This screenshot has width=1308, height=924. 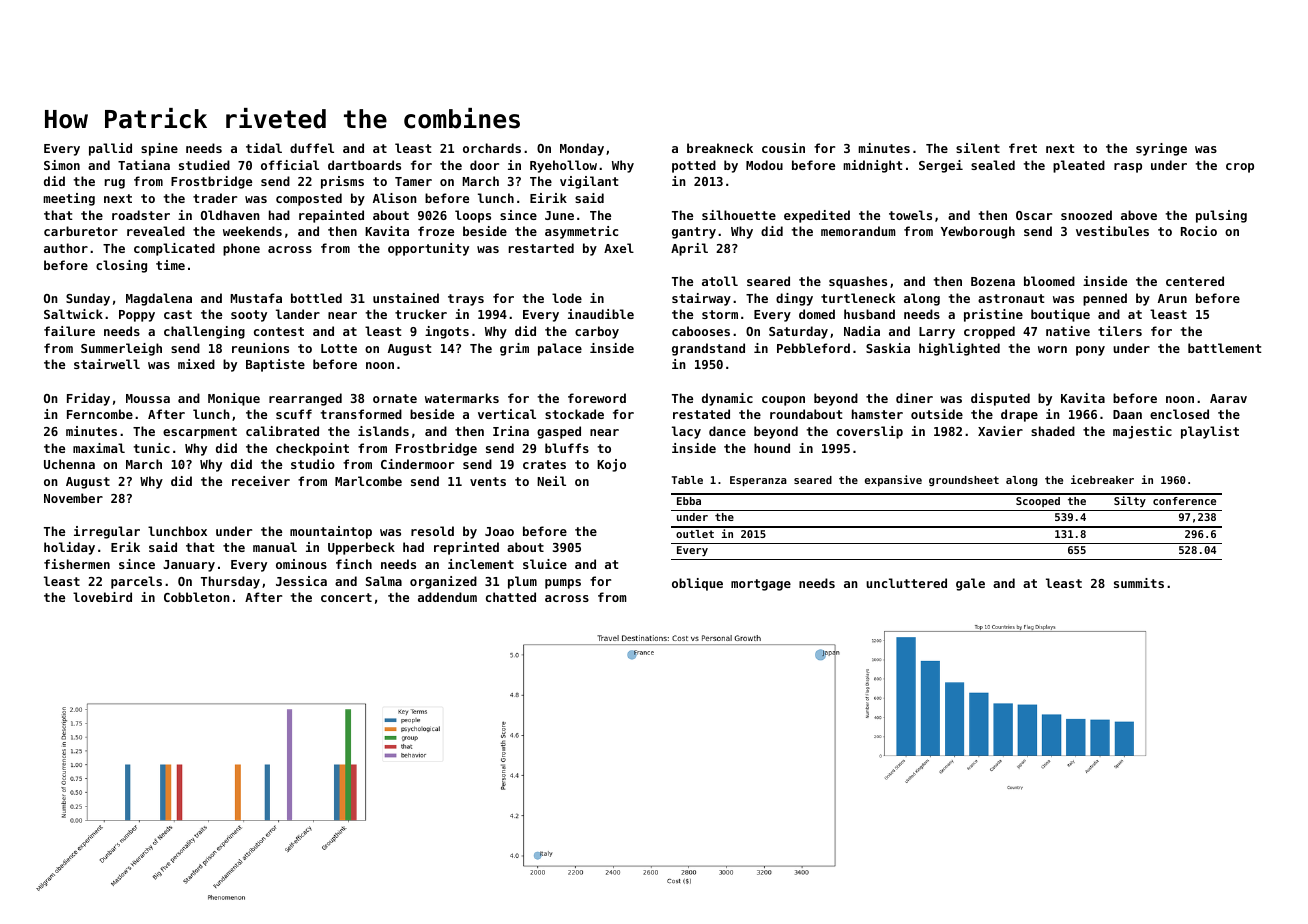 I want to click on centered, so click(x=1195, y=281).
